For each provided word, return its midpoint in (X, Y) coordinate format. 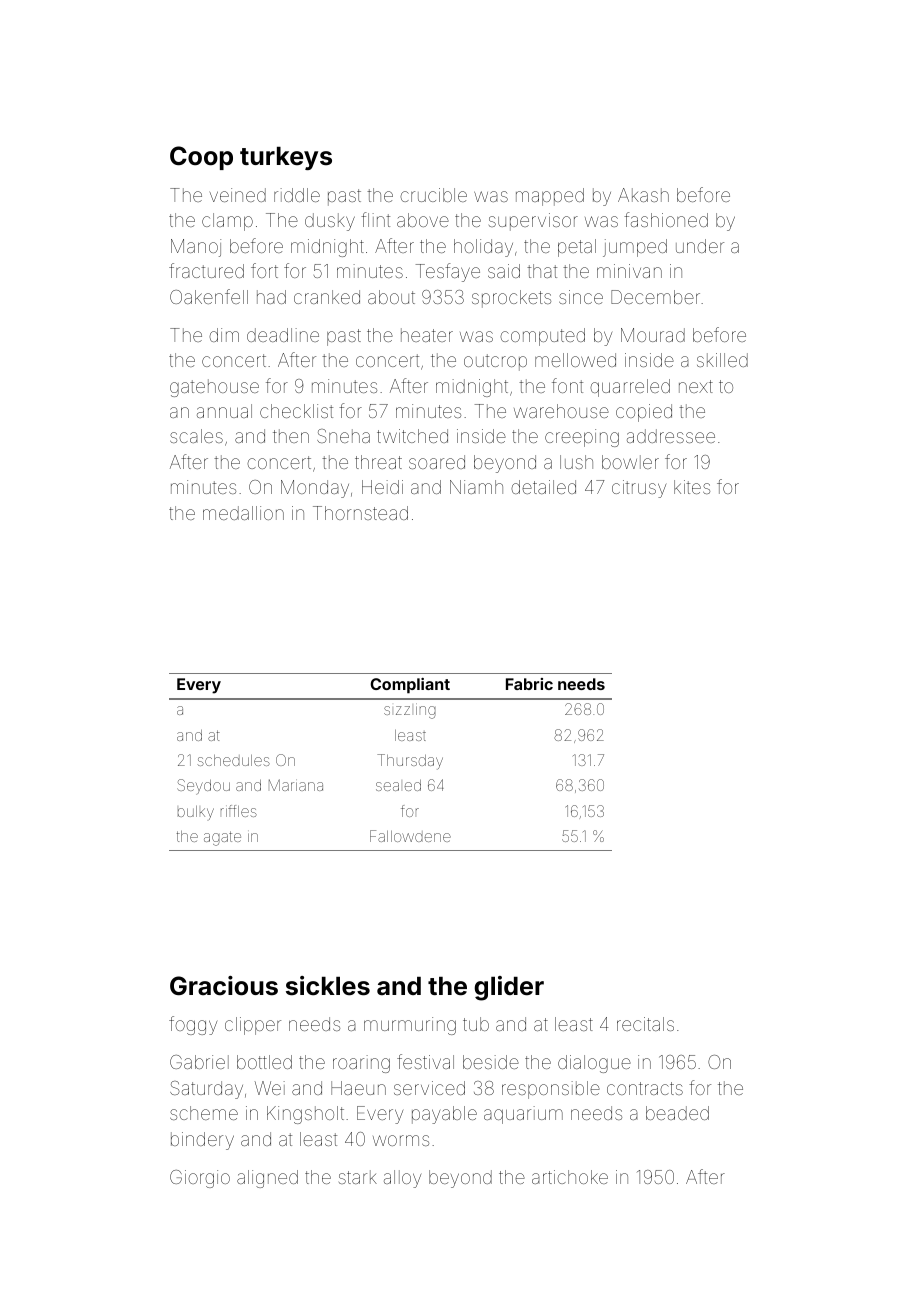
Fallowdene (410, 836)
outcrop (495, 362)
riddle (297, 195)
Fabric (529, 684)
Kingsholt (305, 1115)
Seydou (203, 787)
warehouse (561, 411)
